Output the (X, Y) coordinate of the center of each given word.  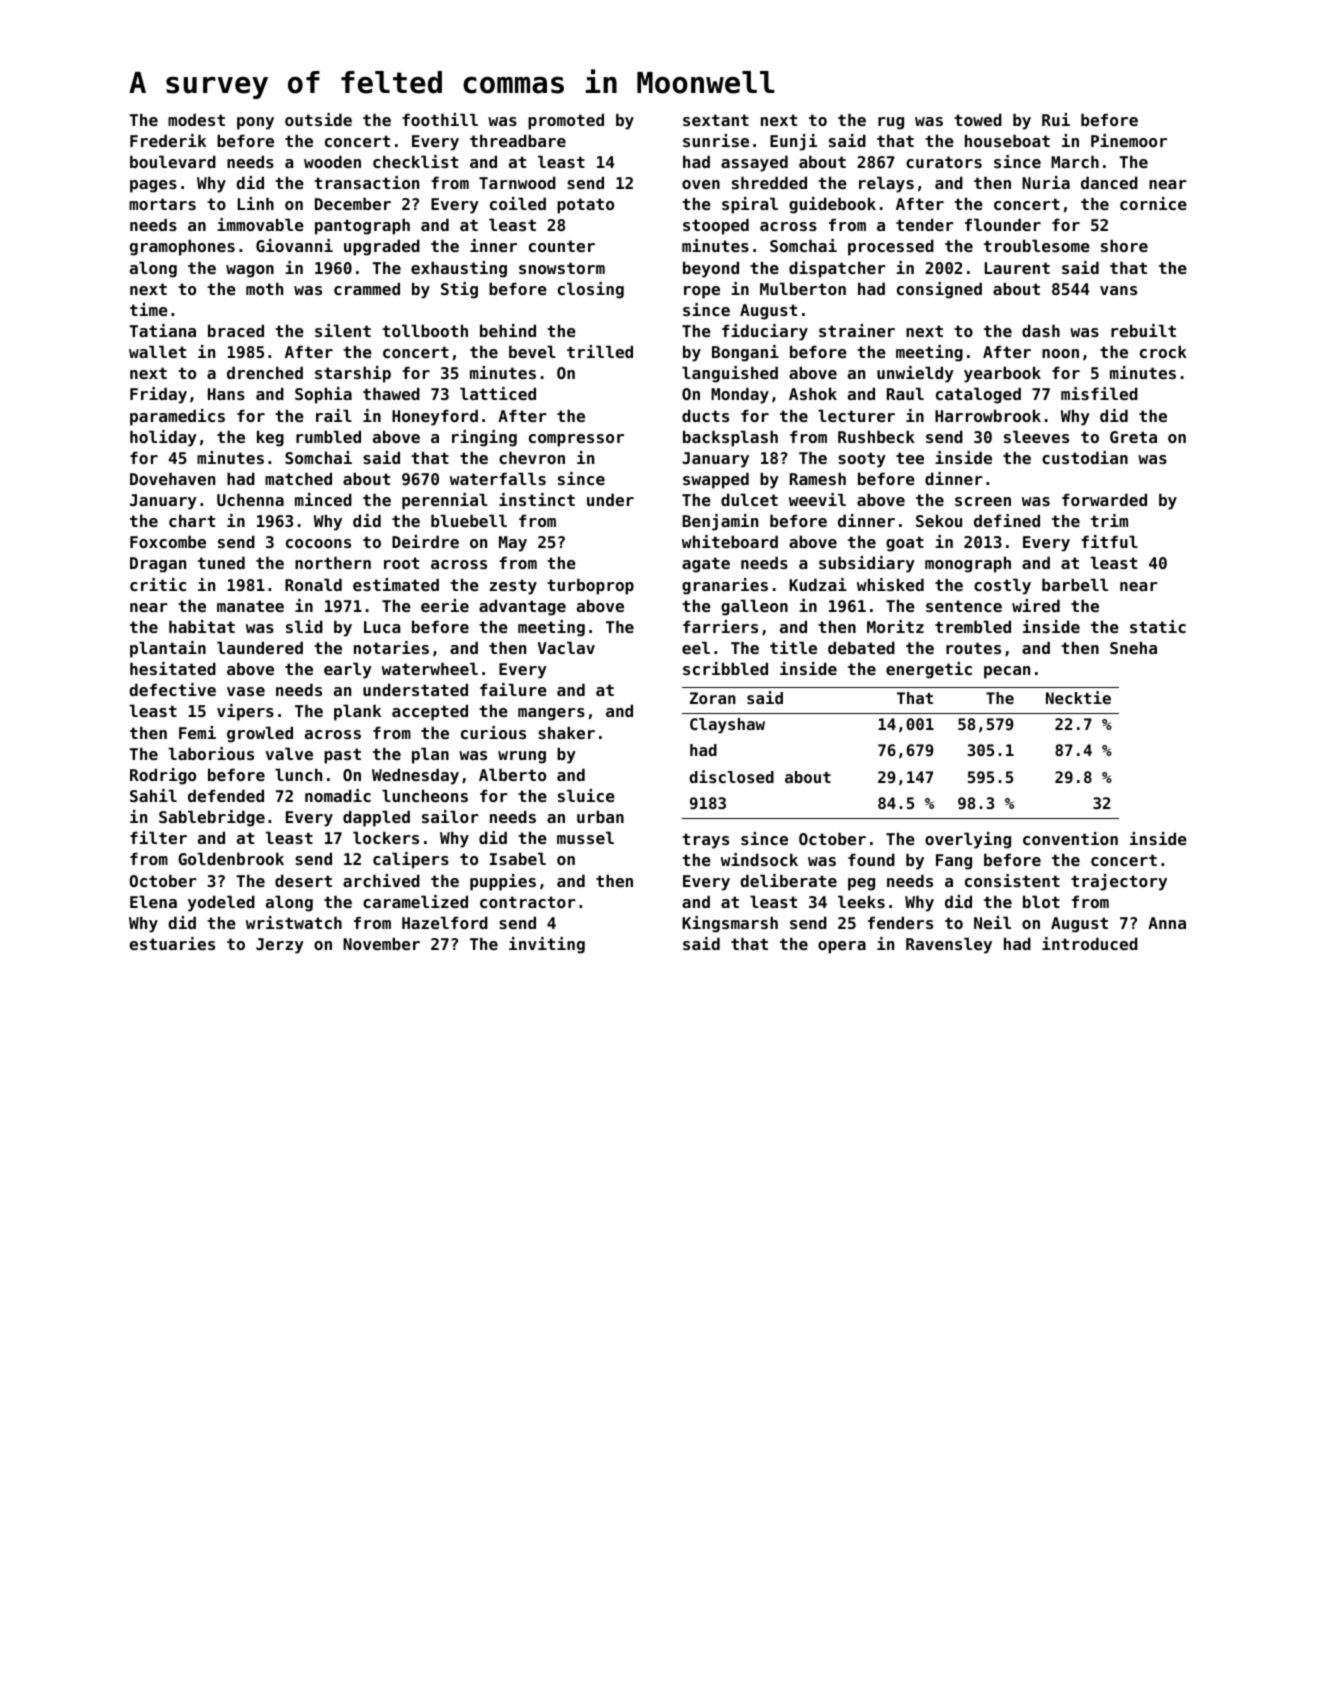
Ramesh (818, 478)
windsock (759, 859)
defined (1007, 520)
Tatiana (162, 330)
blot (1041, 901)
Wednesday (415, 776)
